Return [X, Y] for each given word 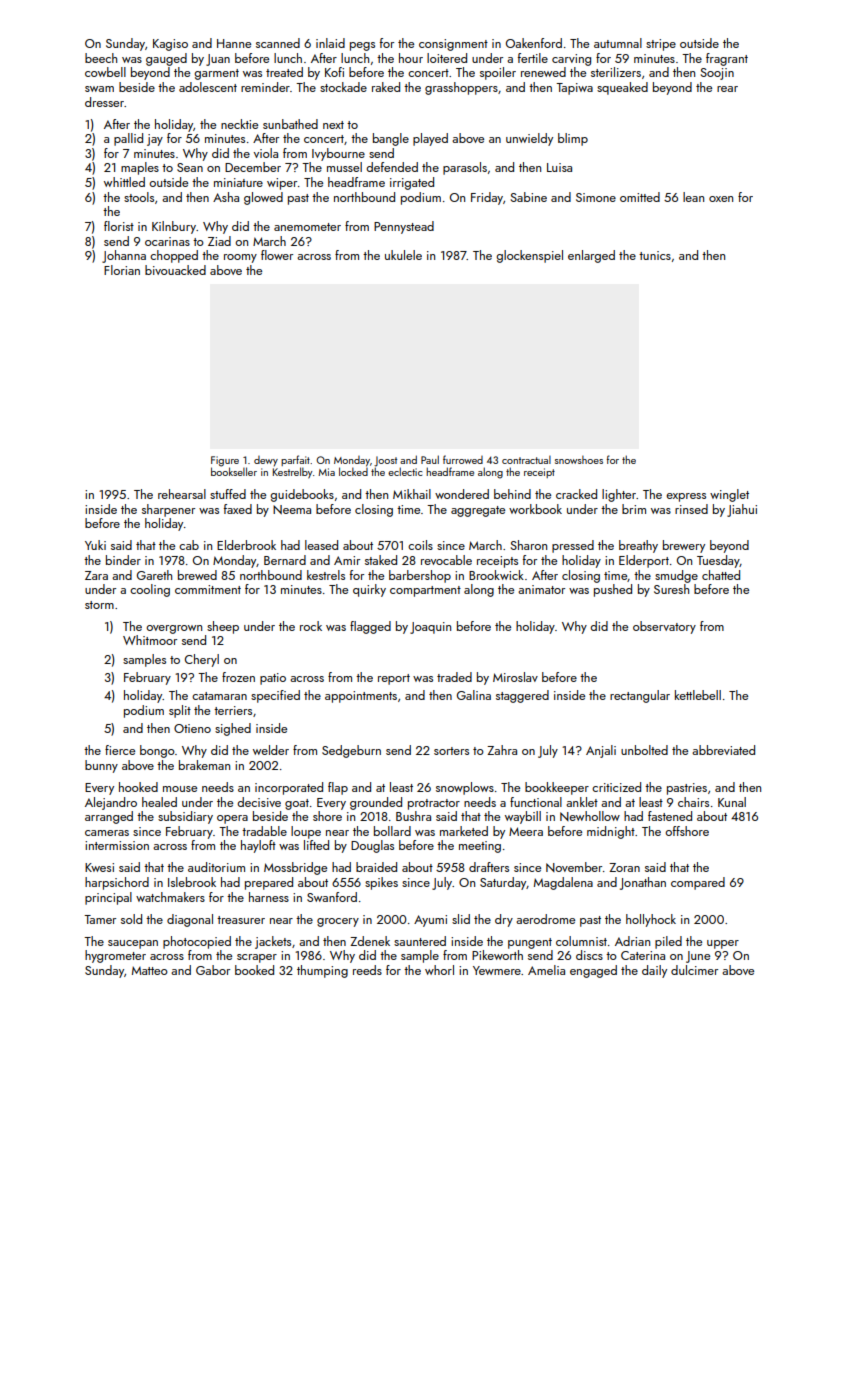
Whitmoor [150, 640]
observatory [664, 627]
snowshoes [579, 460]
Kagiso [170, 45]
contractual [526, 460]
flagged [370, 627]
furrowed [463, 459]
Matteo [150, 971]
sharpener [168, 510]
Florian [122, 270]
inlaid [330, 43]
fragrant [727, 59]
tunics [655, 255]
